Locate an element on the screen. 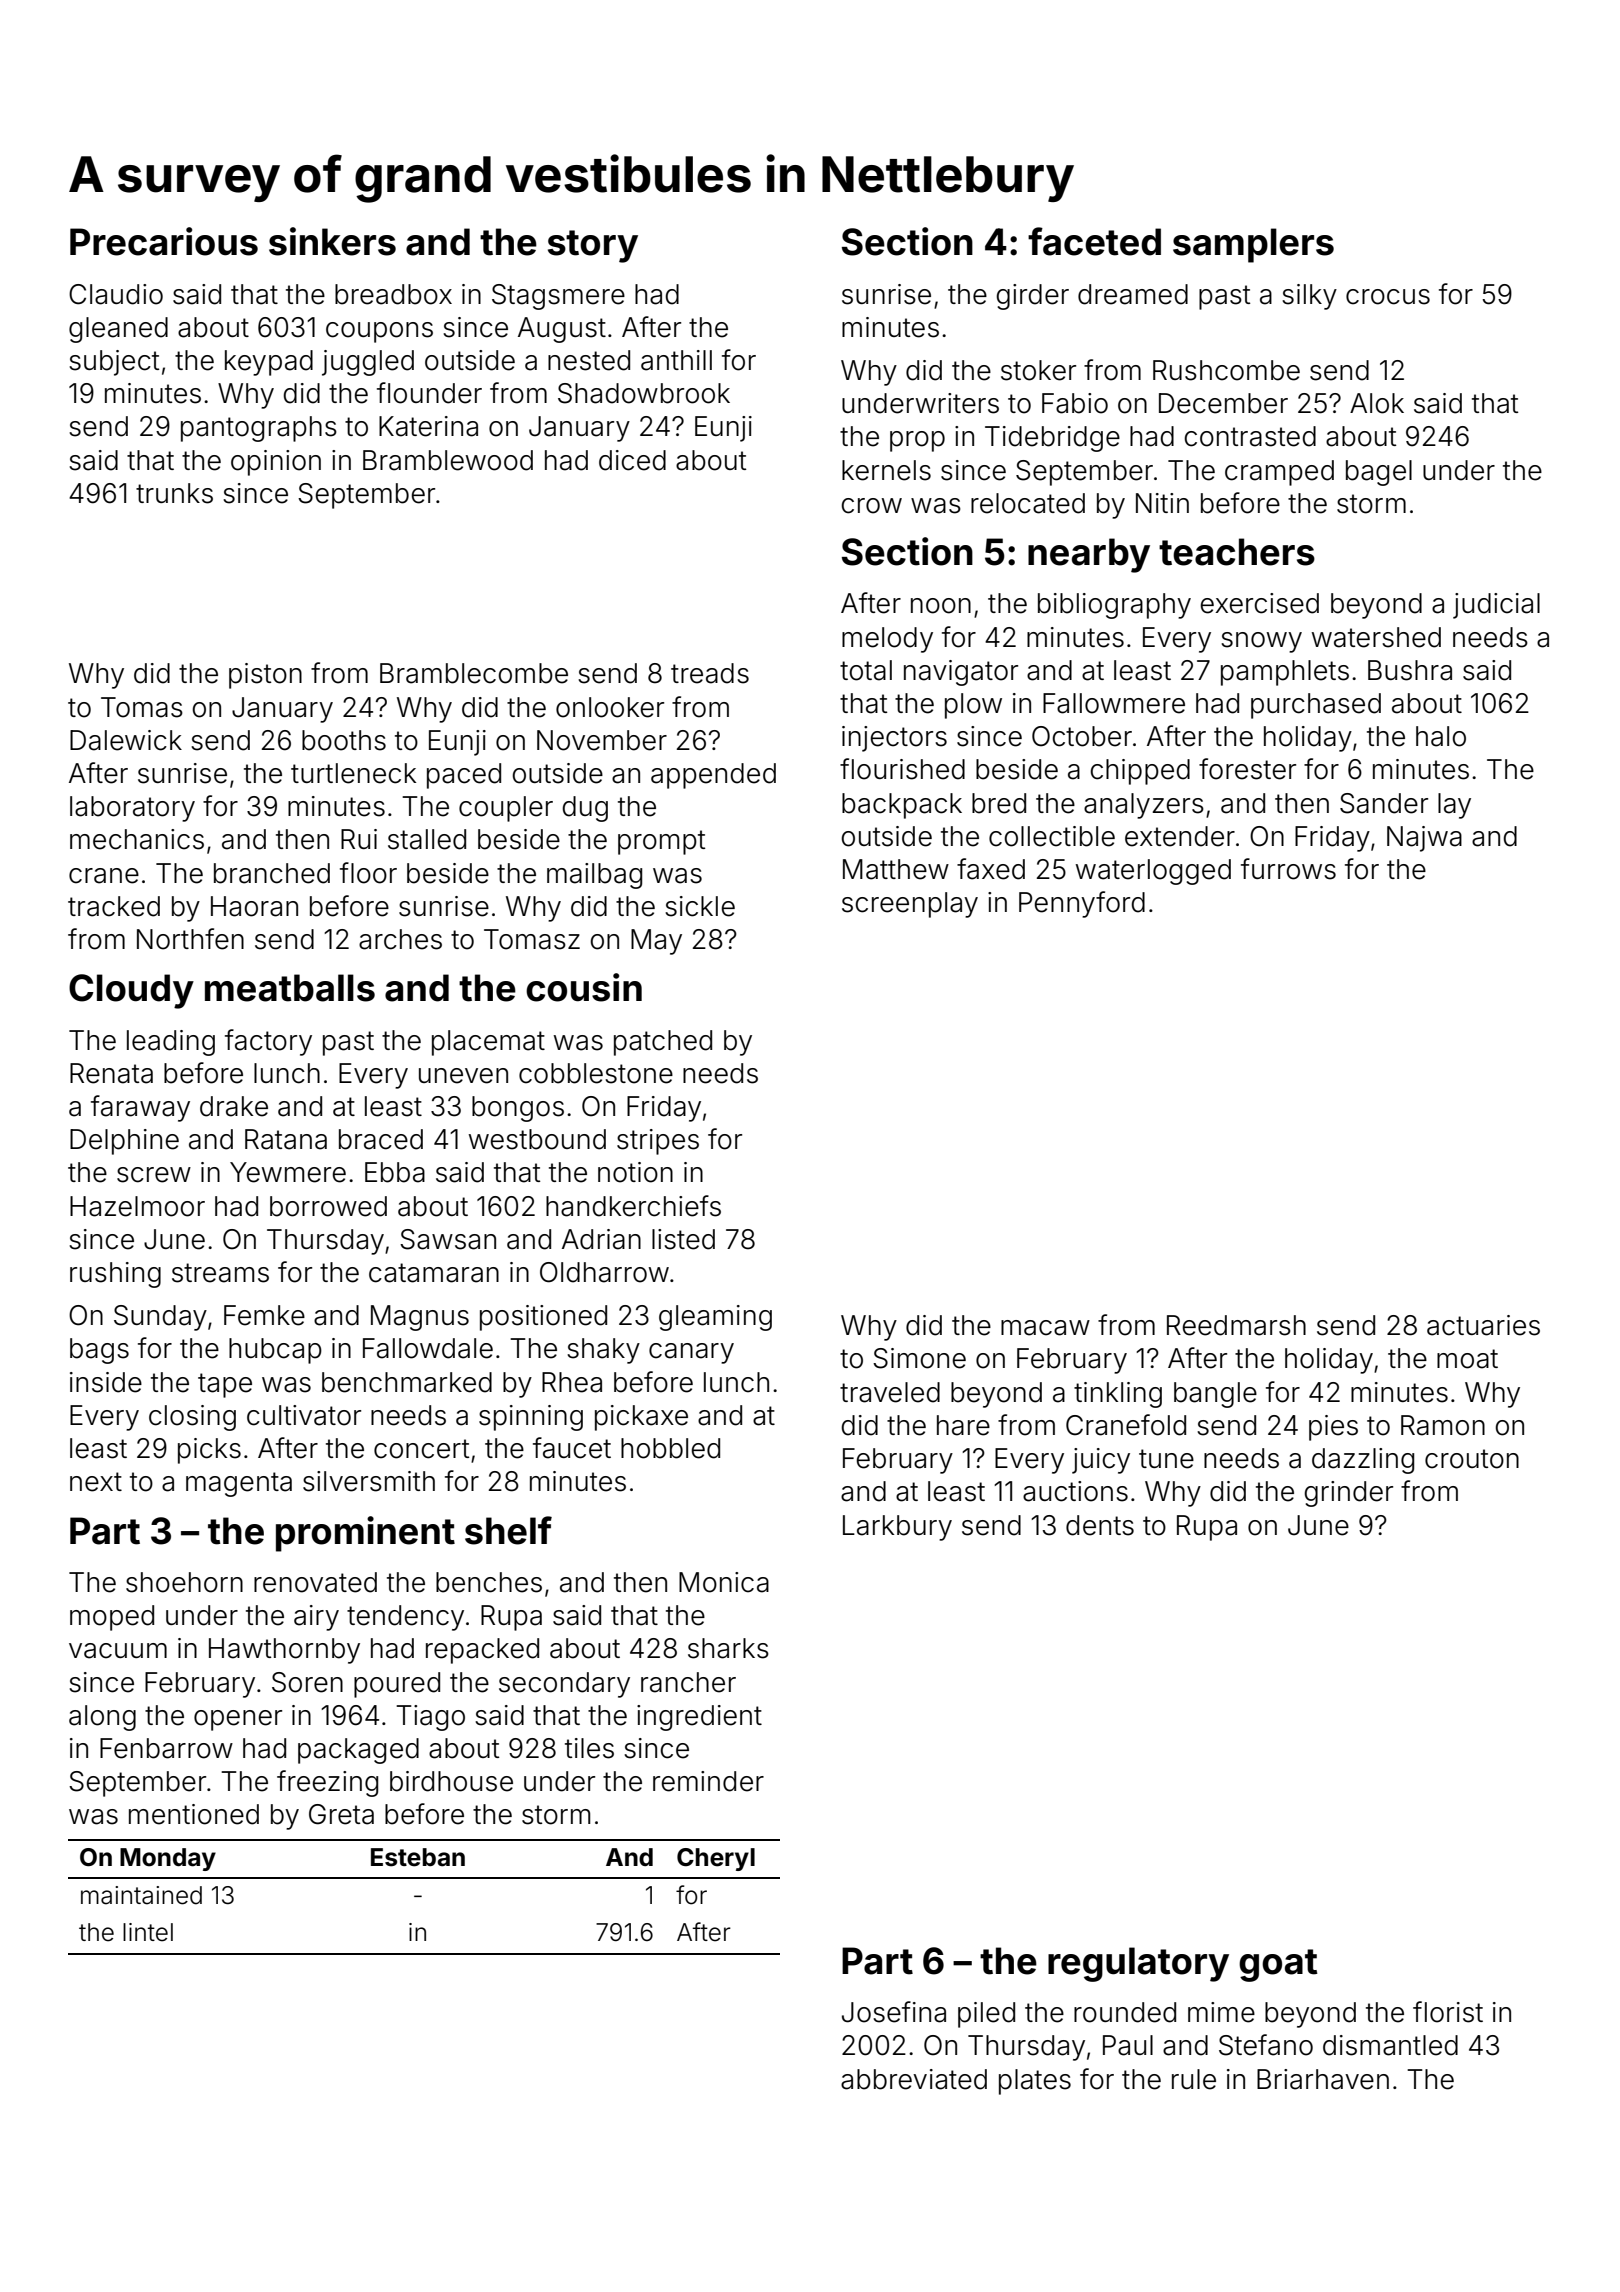 This screenshot has height=2292, width=1620. actuaries is located at coordinates (1483, 1325).
